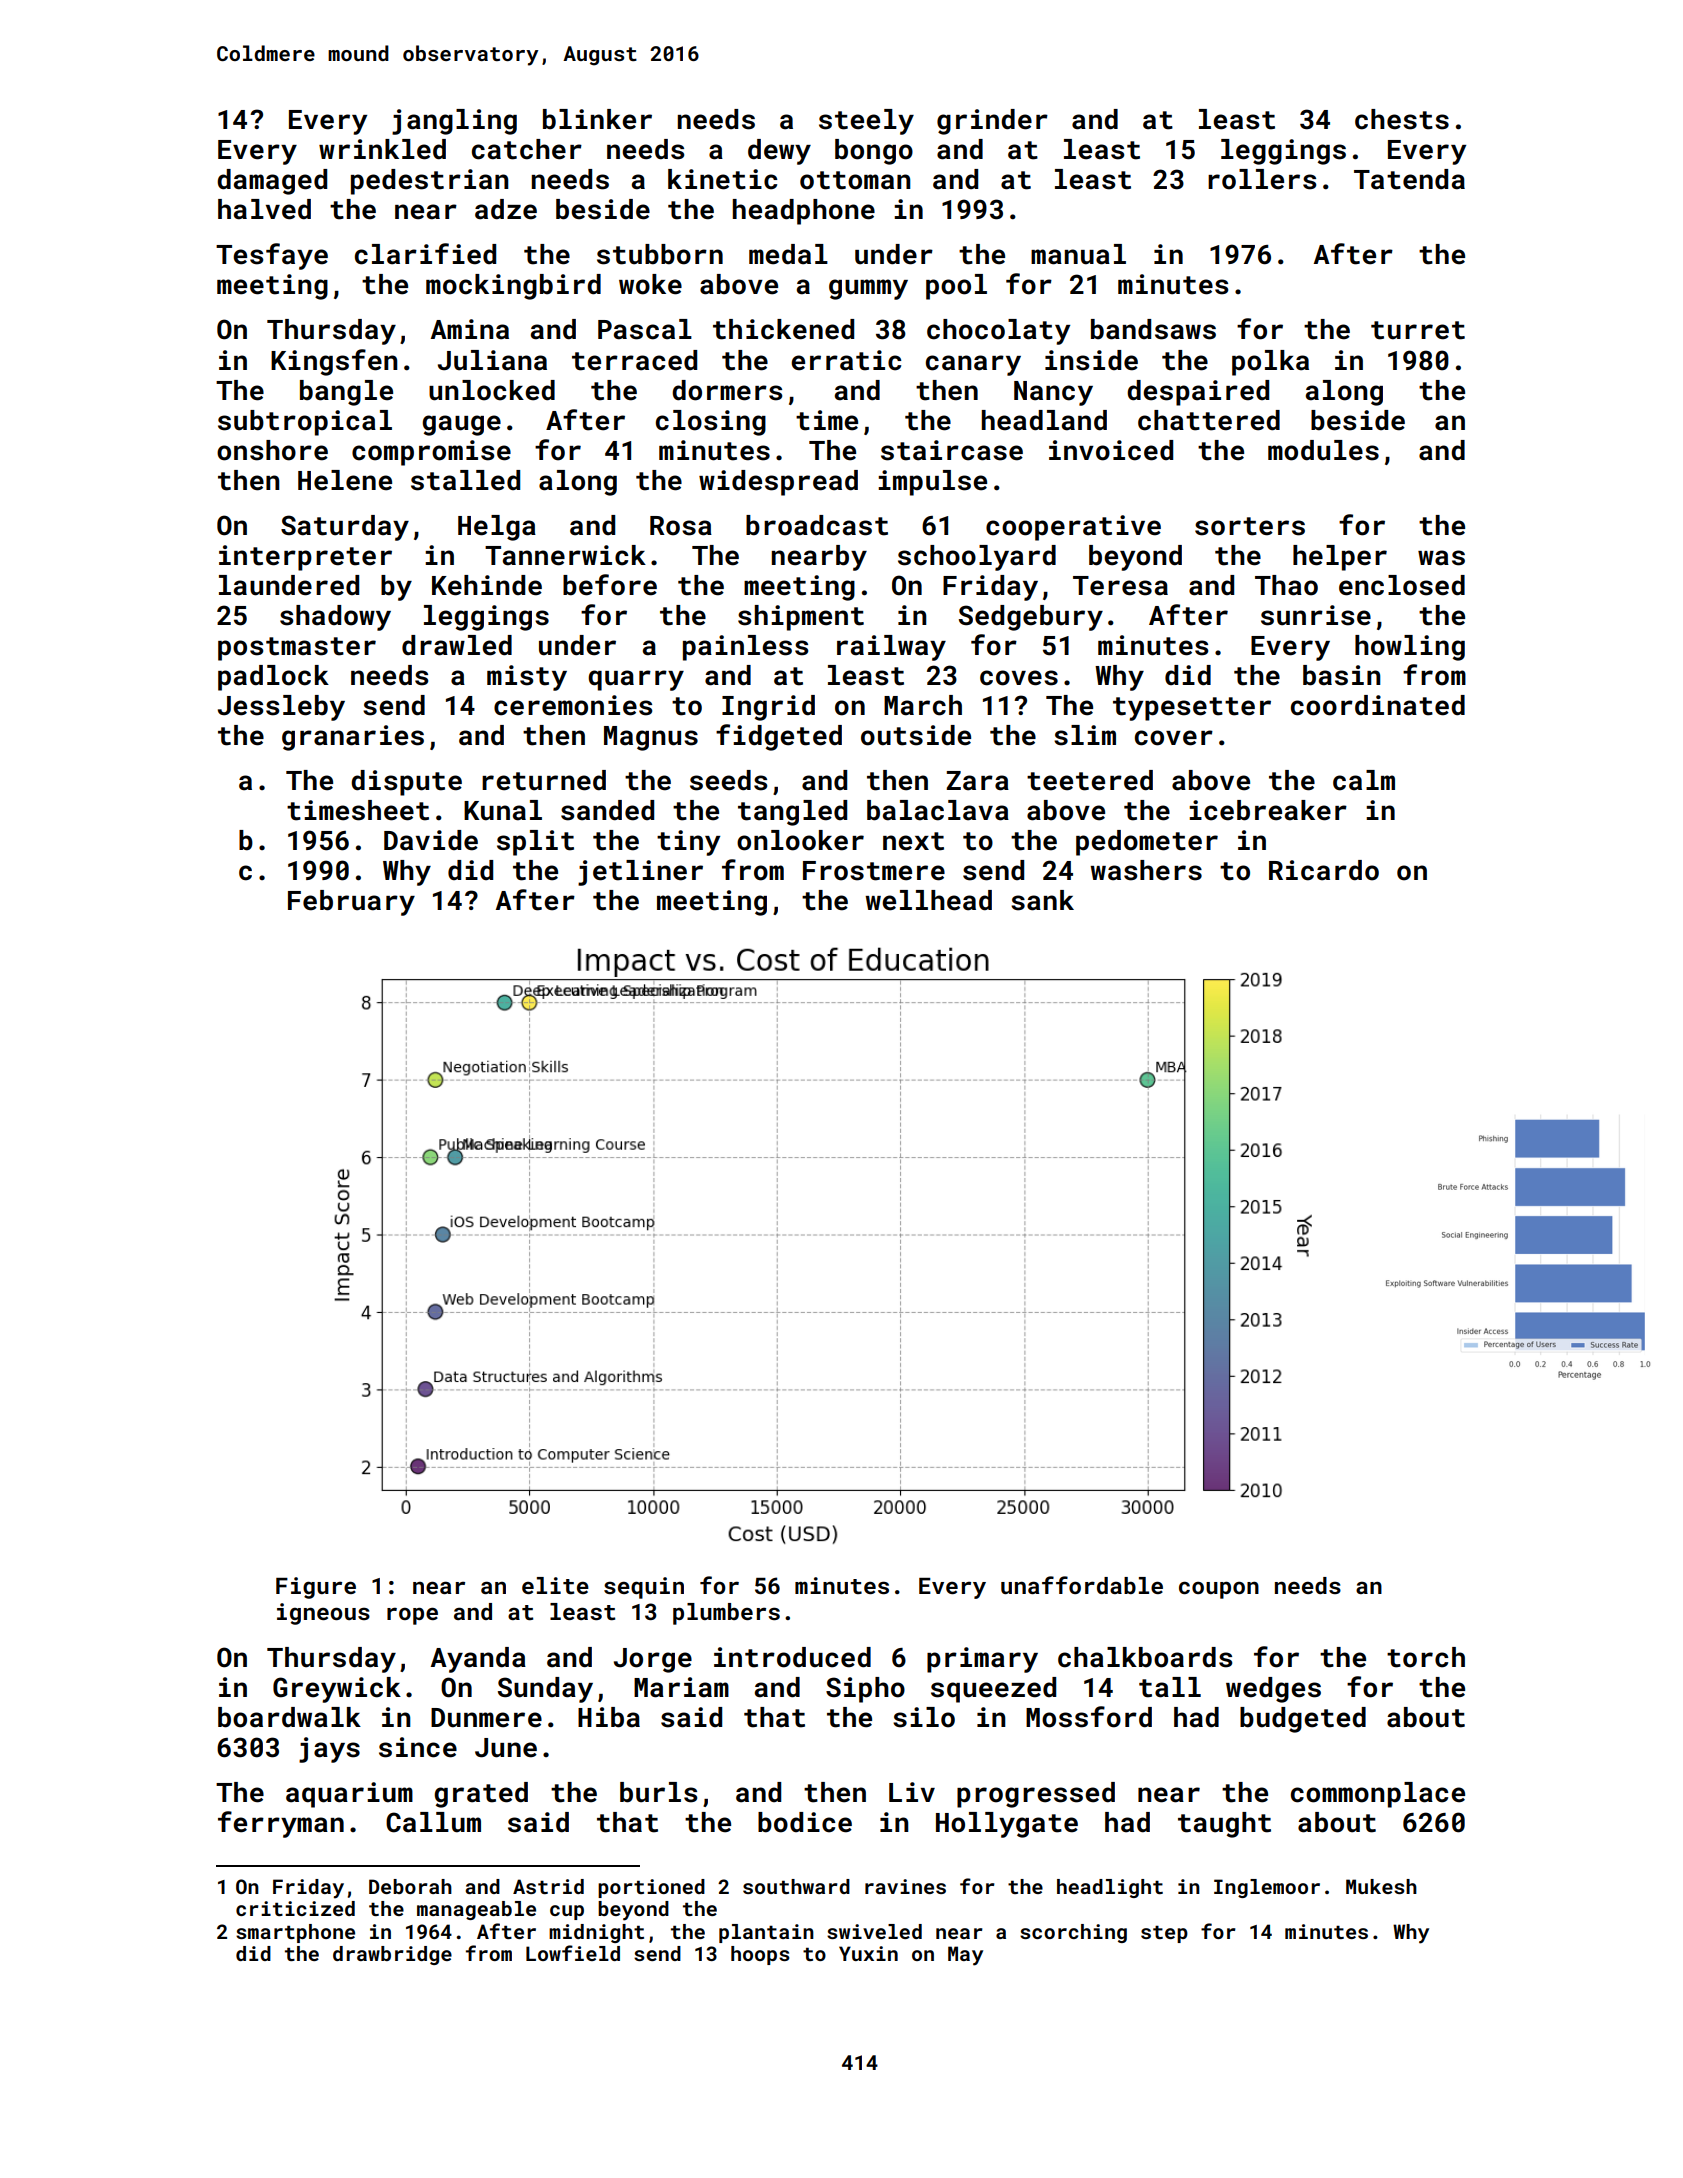 This screenshot has height=2178, width=1683. I want to click on elite, so click(555, 1585).
